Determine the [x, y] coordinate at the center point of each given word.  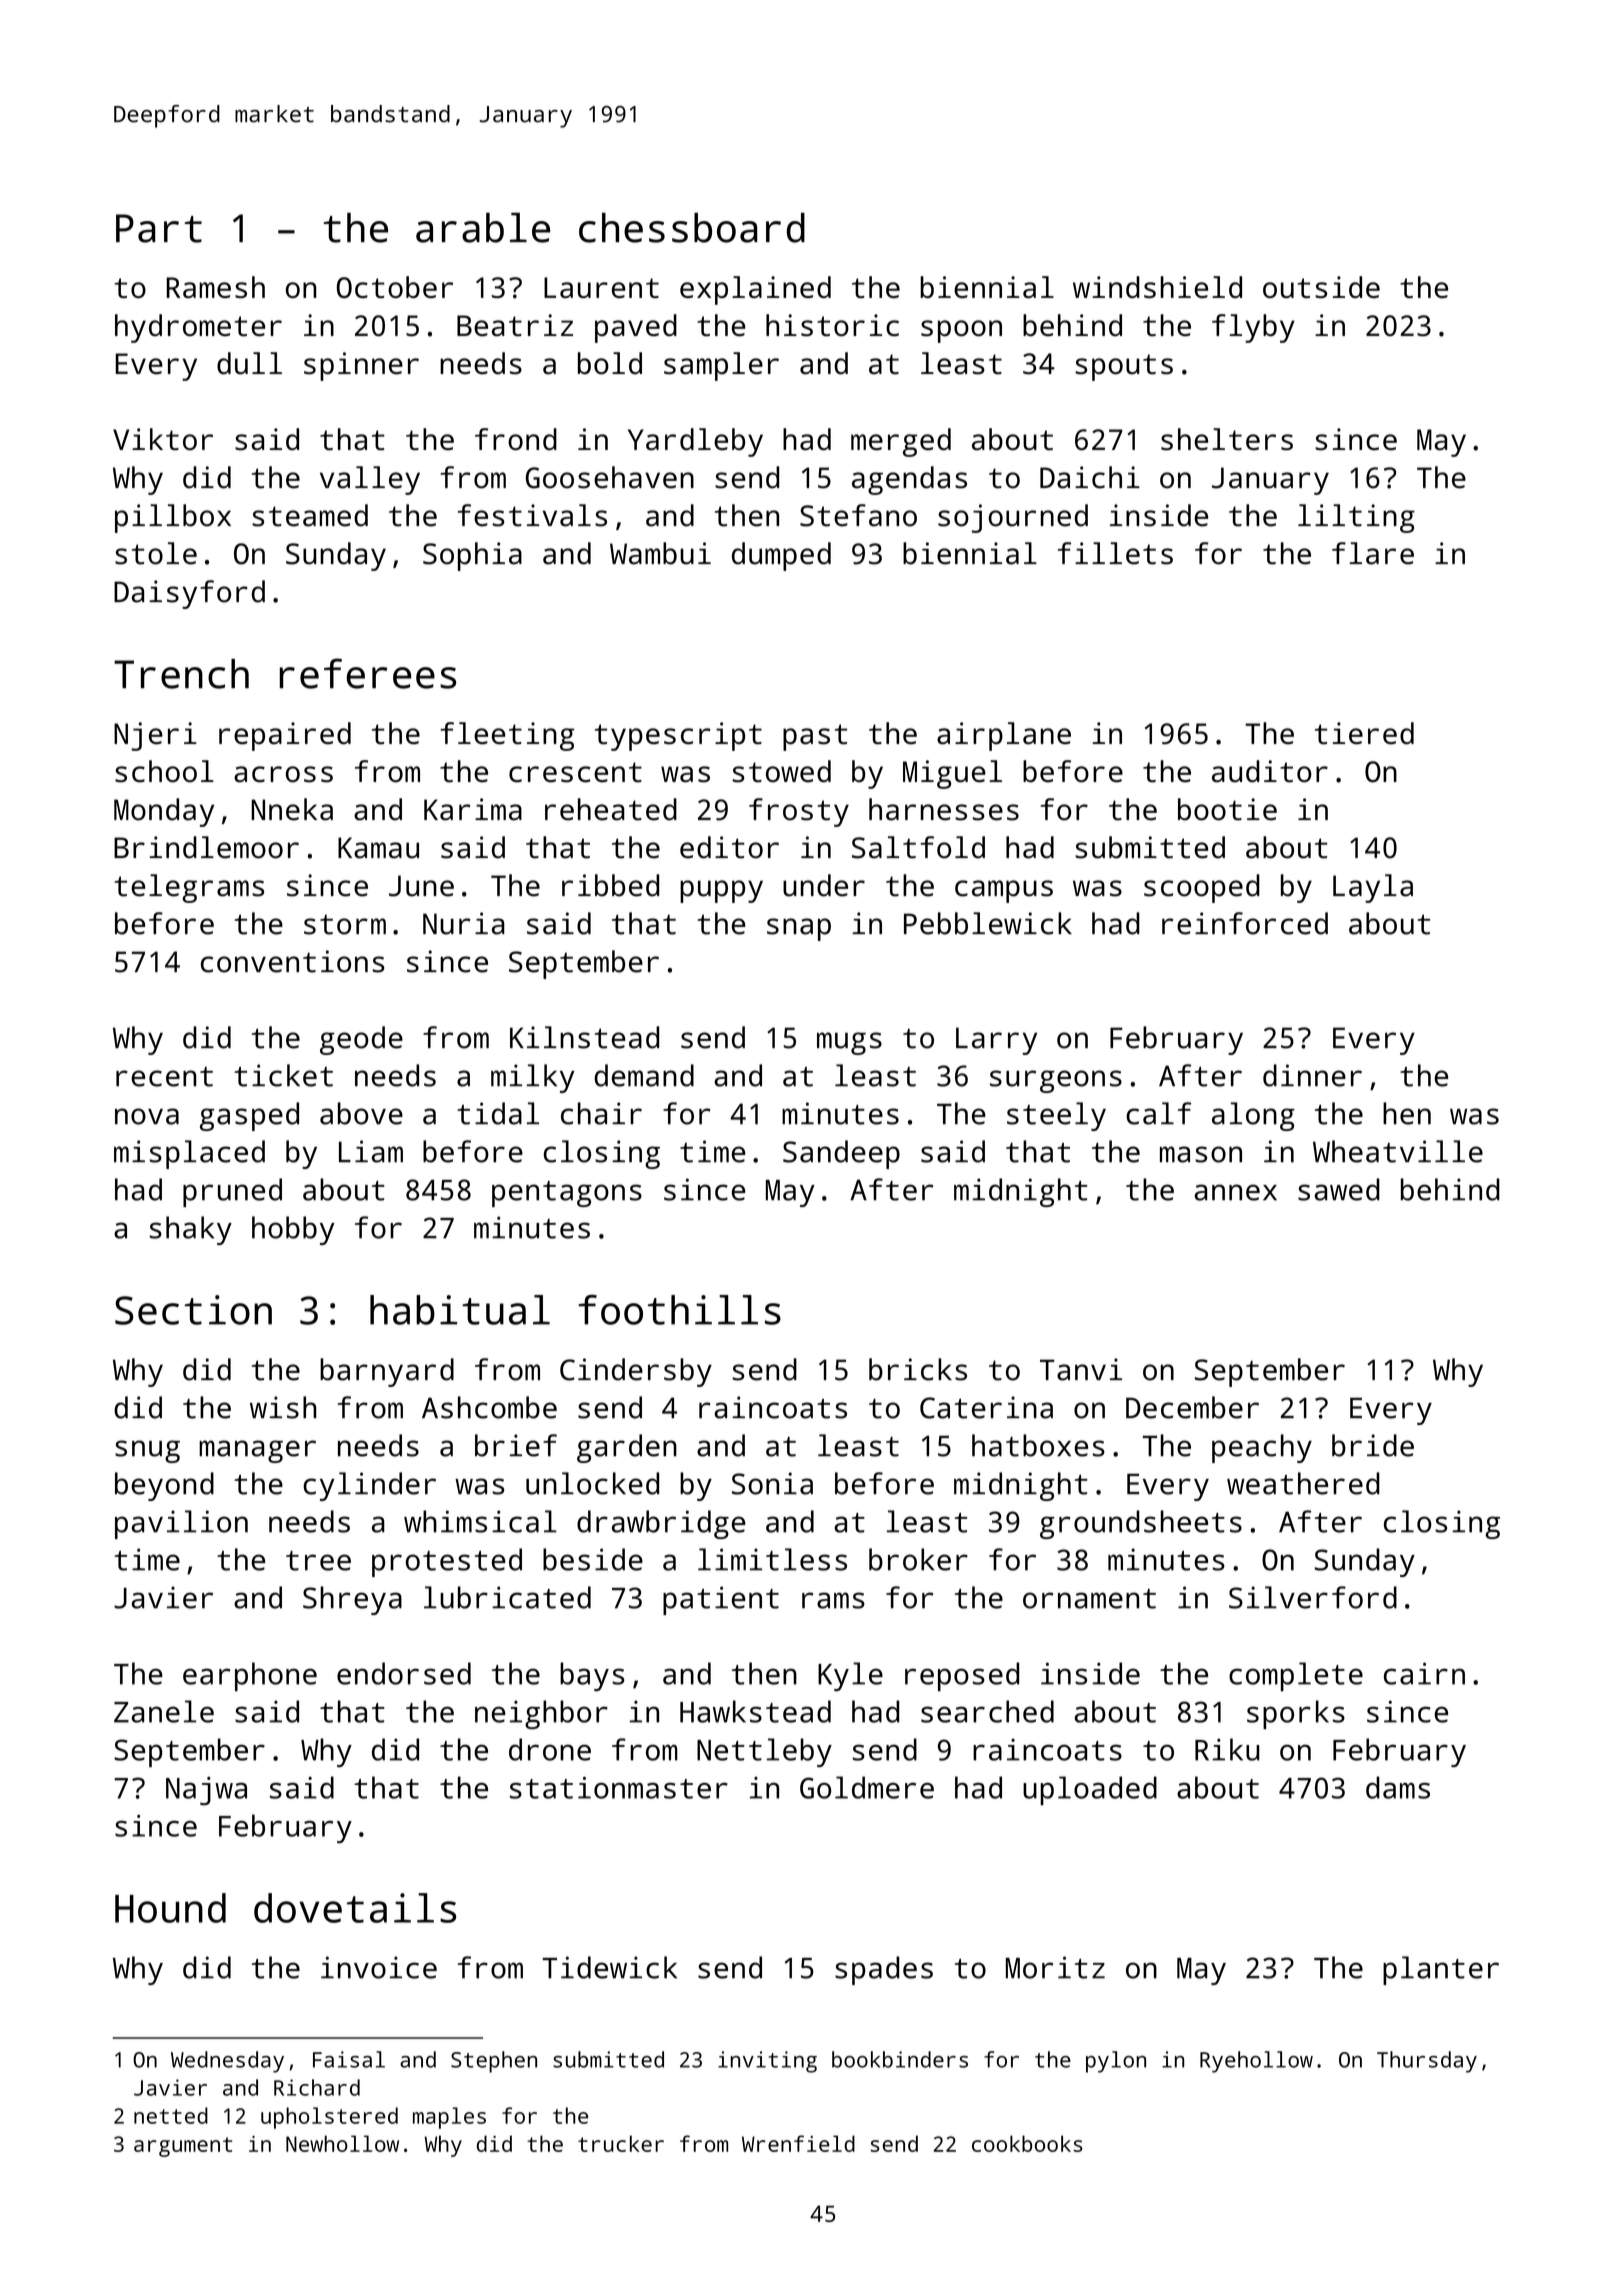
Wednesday [227, 2062]
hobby [293, 1230]
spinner [361, 366]
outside [1321, 287]
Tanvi [1081, 1369]
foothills [679, 1310]
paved [636, 328]
